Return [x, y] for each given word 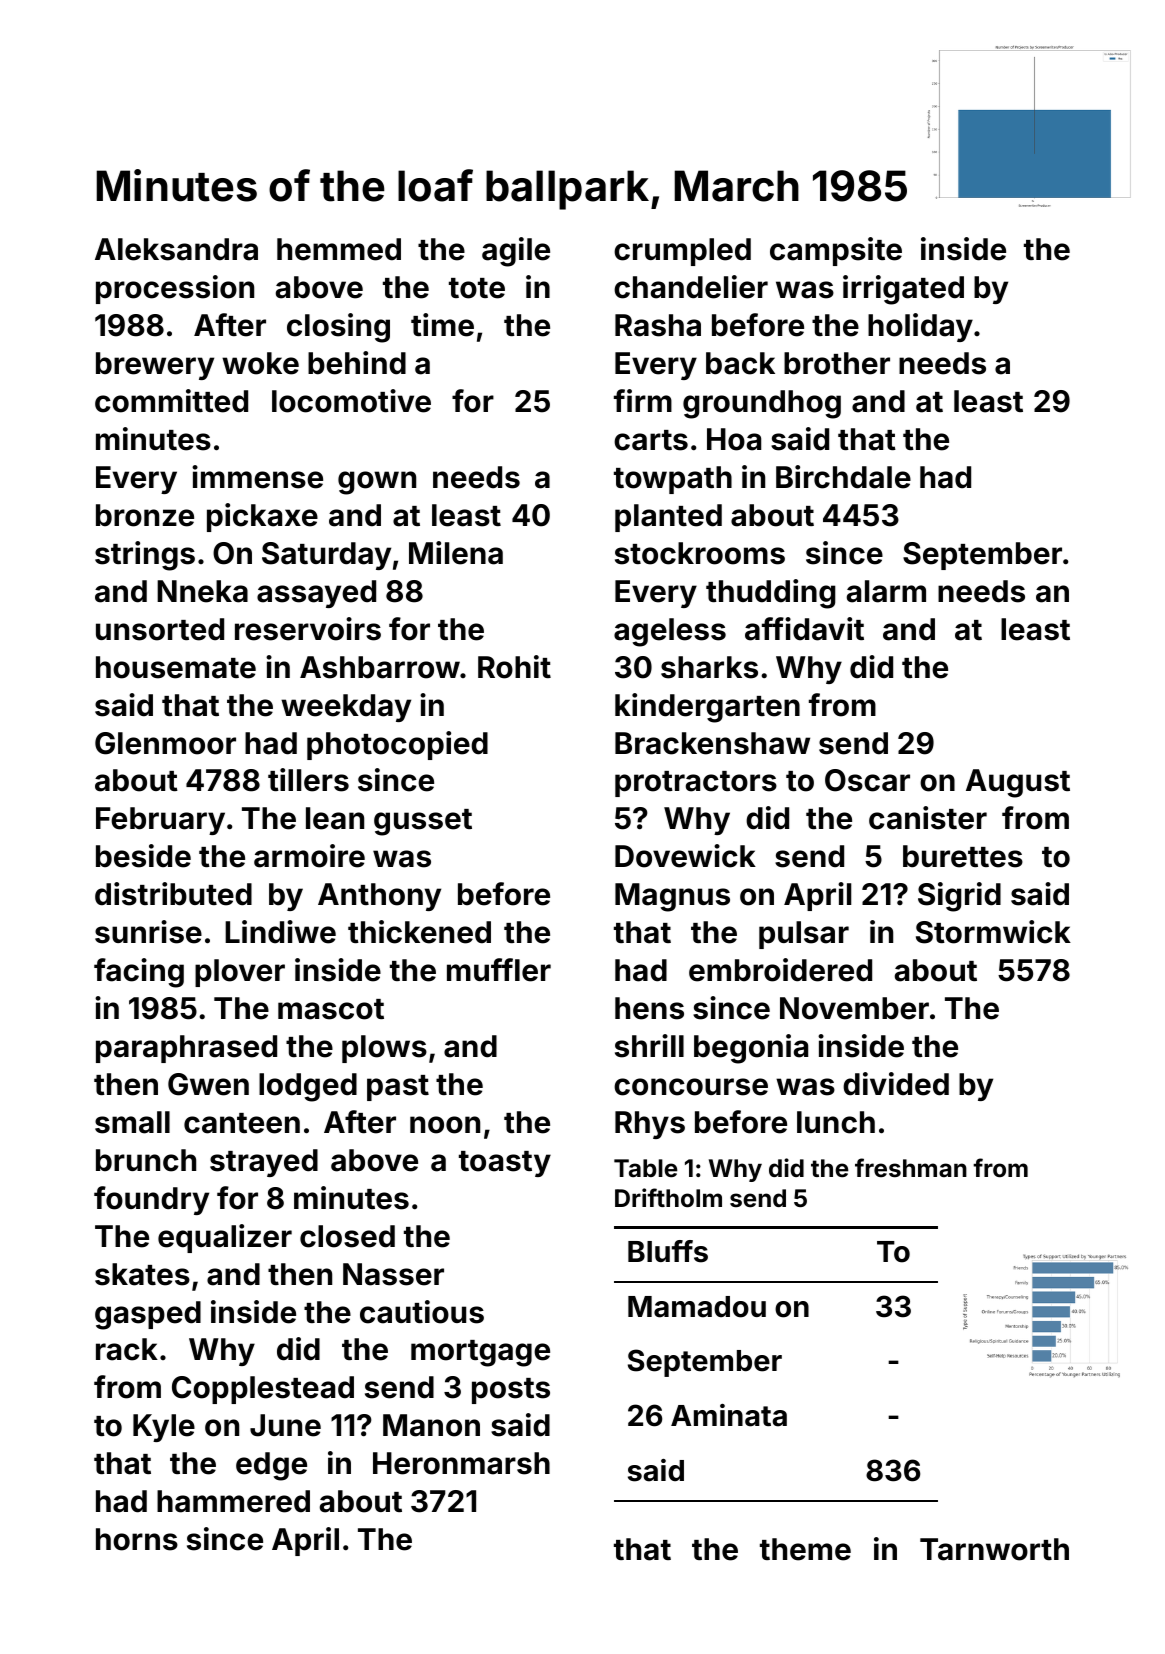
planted [668, 518]
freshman [911, 1168]
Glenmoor [165, 743]
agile [516, 252]
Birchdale [843, 477]
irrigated [903, 290]
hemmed [339, 249]
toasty [505, 1164]
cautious [422, 1312]
